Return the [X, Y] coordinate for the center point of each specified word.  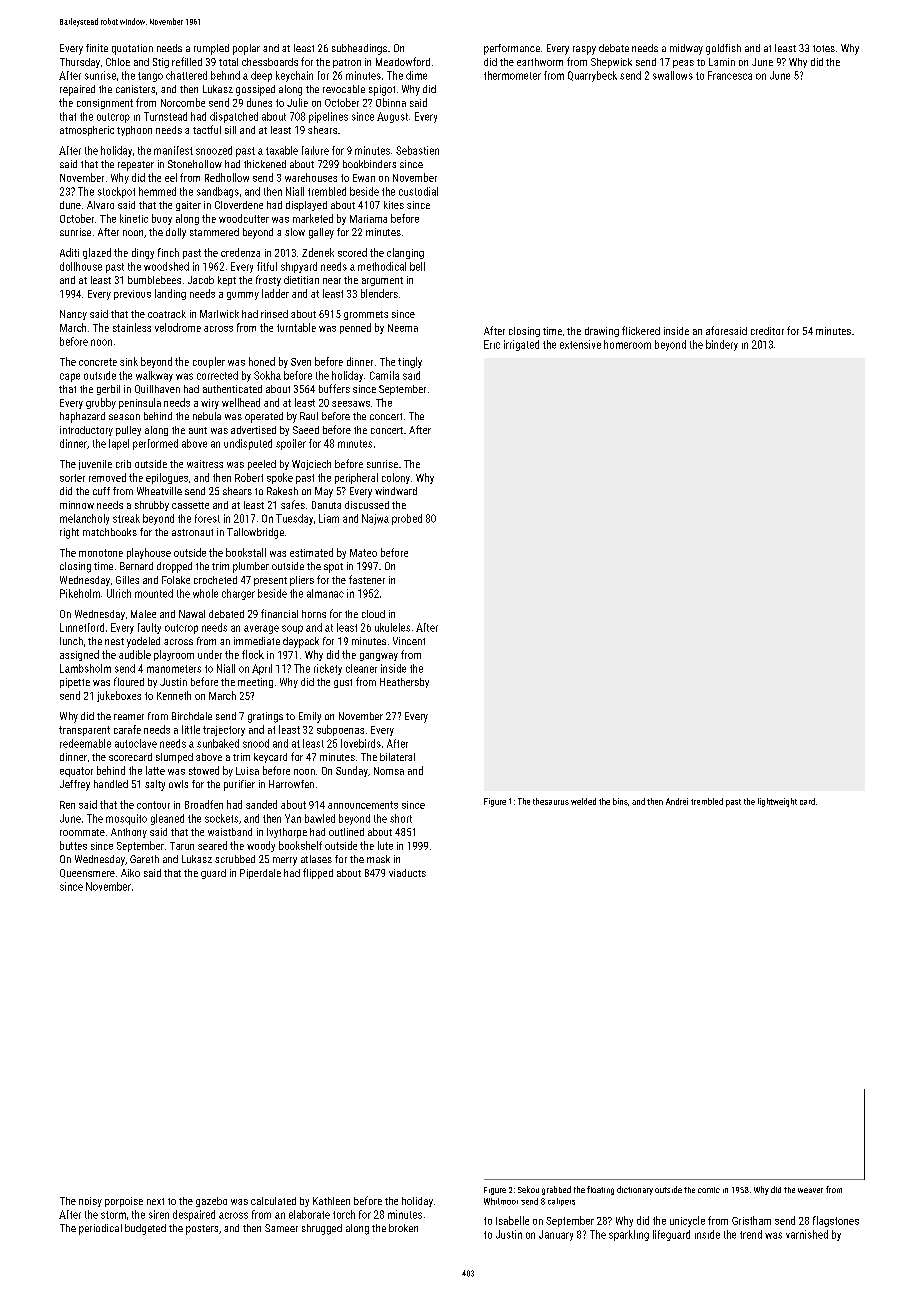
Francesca [730, 75]
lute [385, 845]
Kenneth [174, 695]
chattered [186, 75]
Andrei [677, 801]
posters [202, 1230]
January [556, 1235]
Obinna [391, 102]
